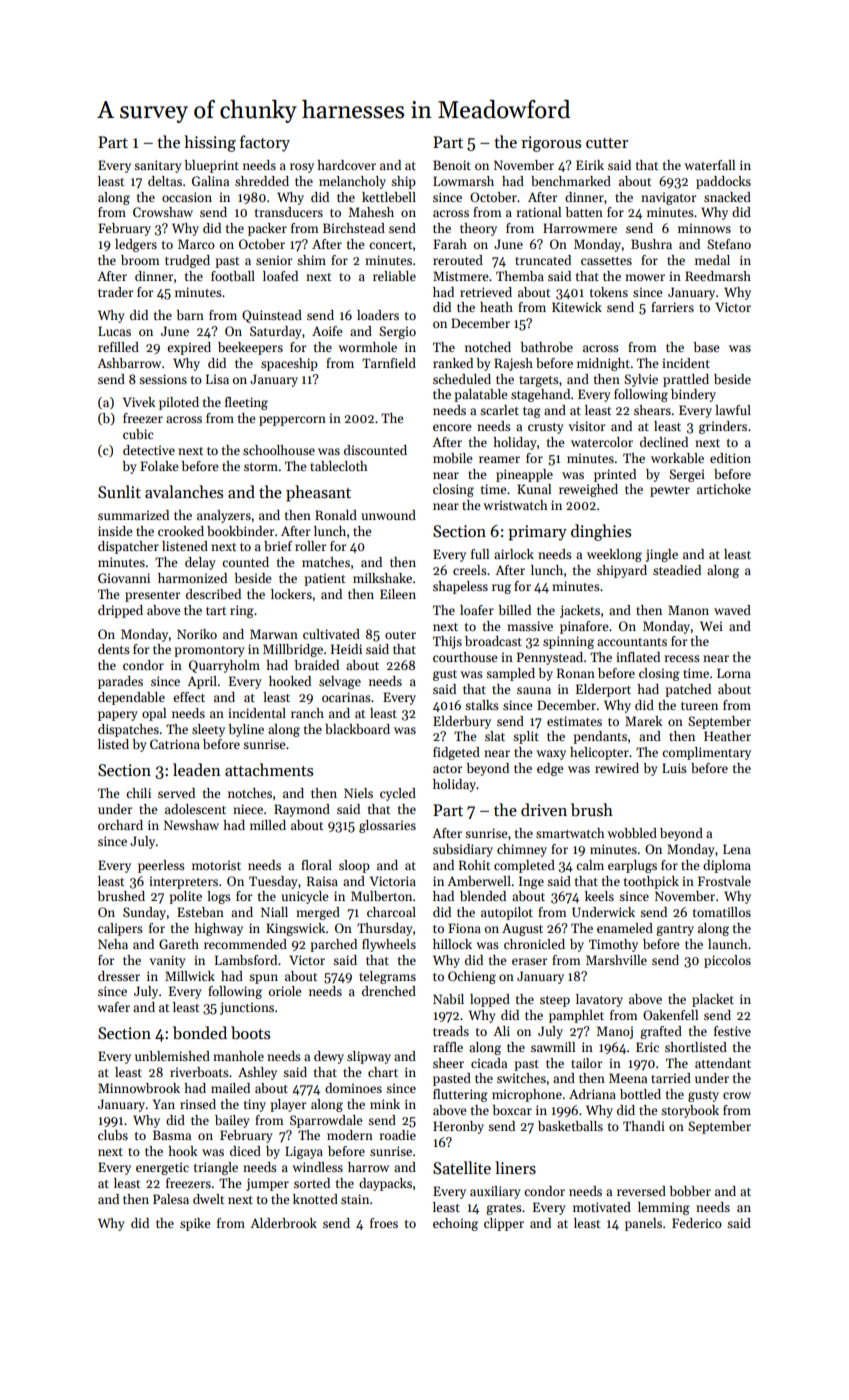 The width and height of the page is (849, 1400). What do you see at coordinates (338, 466) in the page?
I see `tablecloth` at bounding box center [338, 466].
